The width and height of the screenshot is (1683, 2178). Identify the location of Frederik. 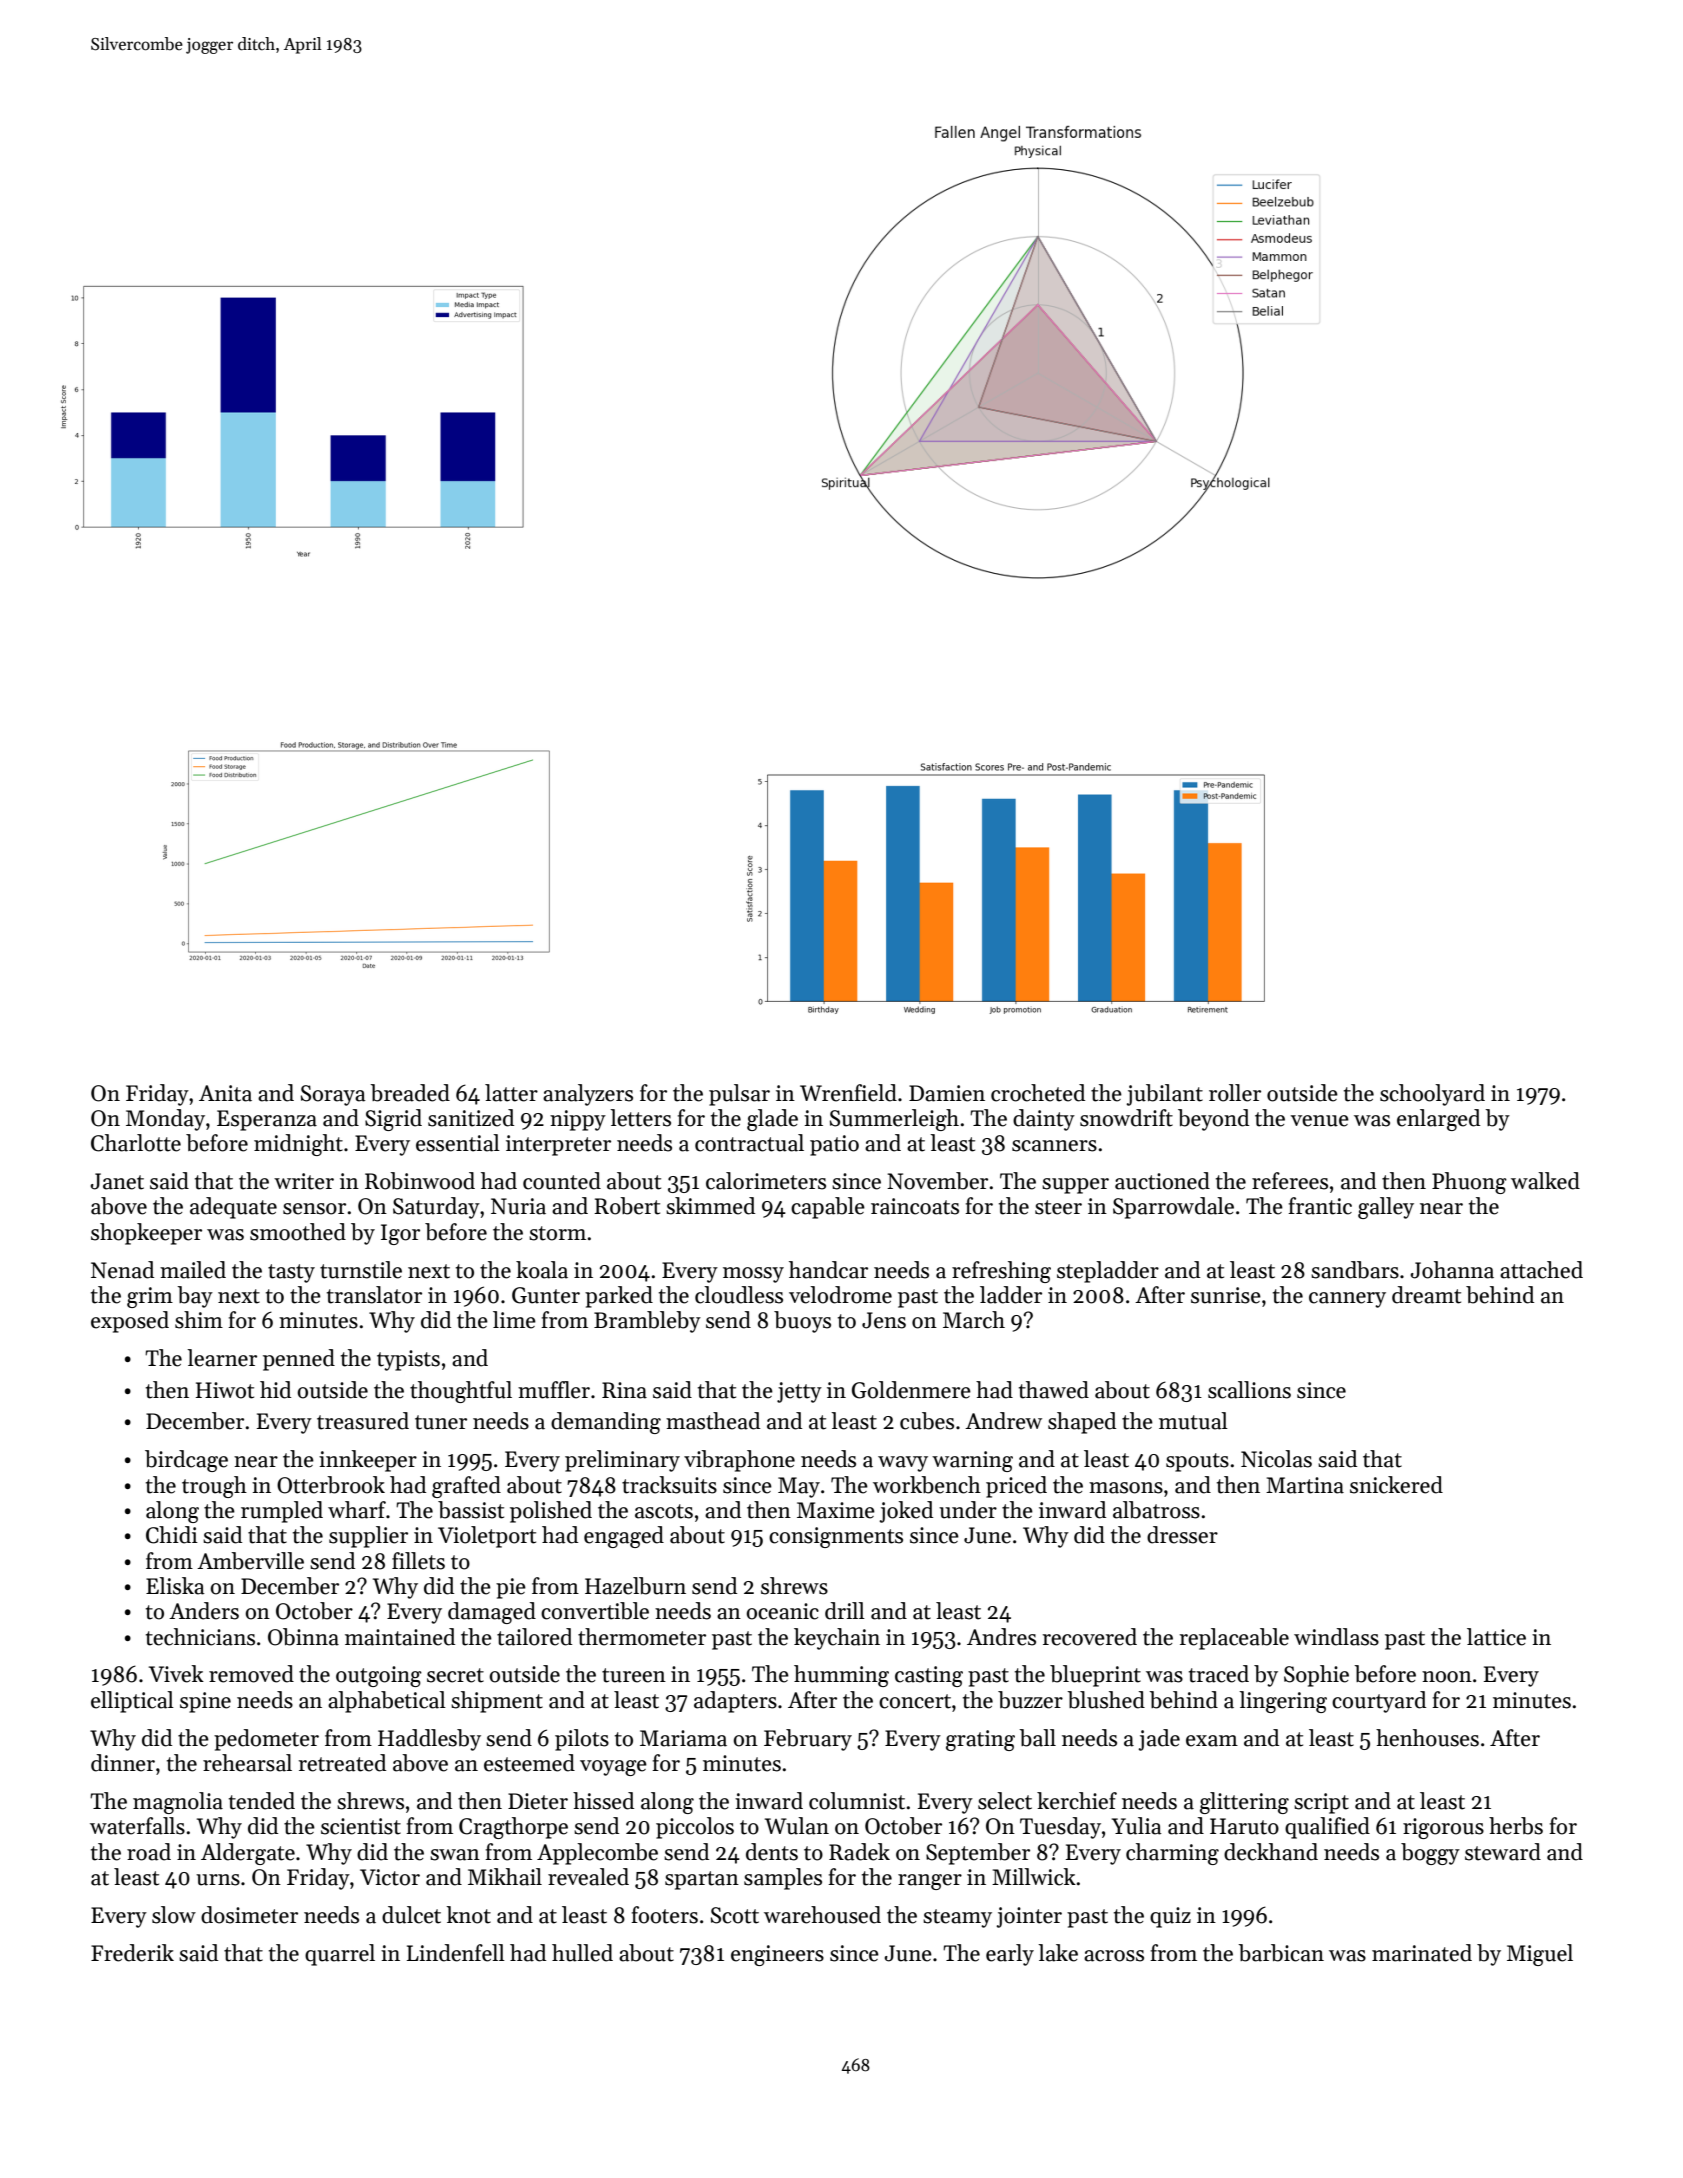
(132, 1953).
